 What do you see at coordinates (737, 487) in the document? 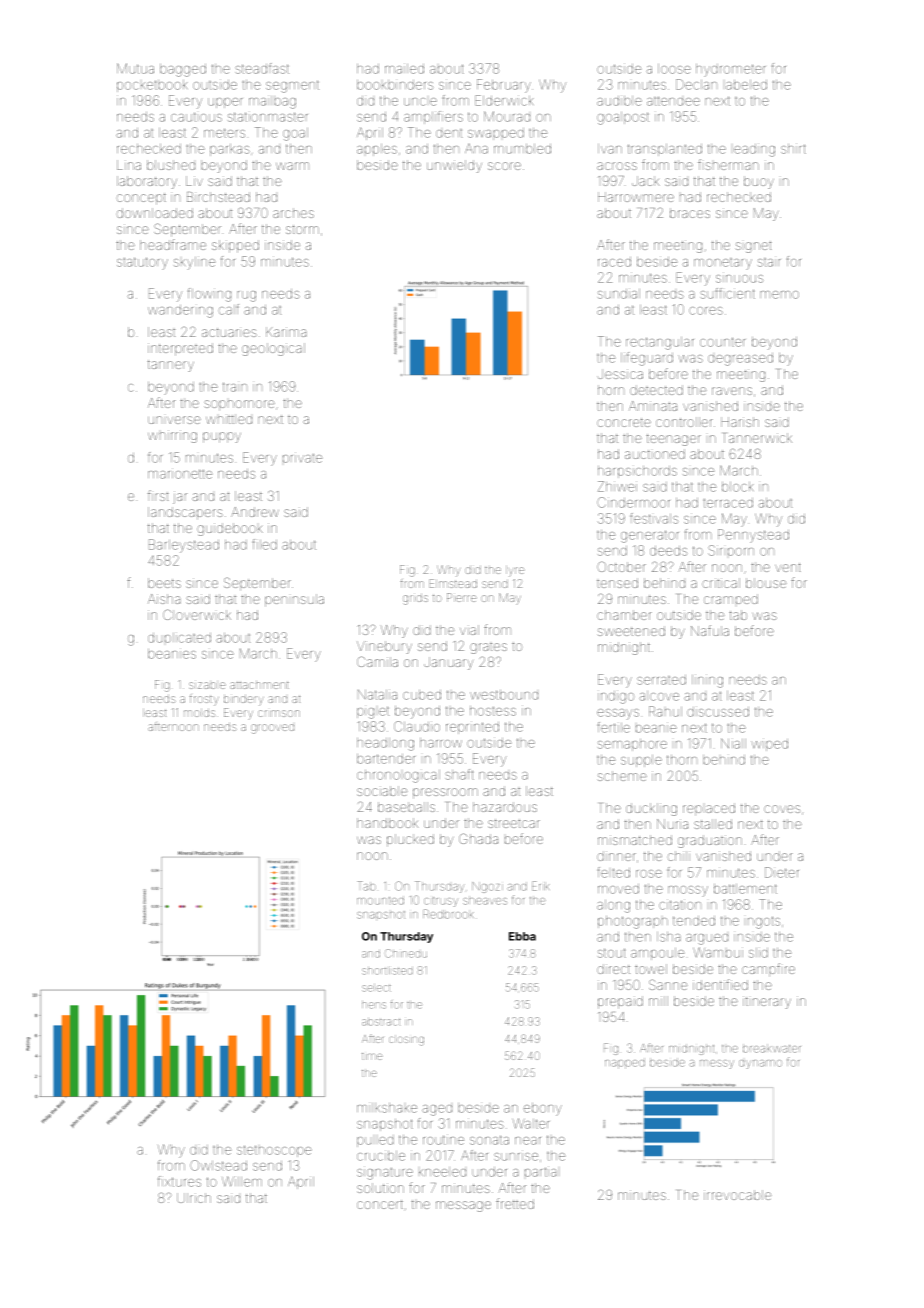
I see `block` at bounding box center [737, 487].
